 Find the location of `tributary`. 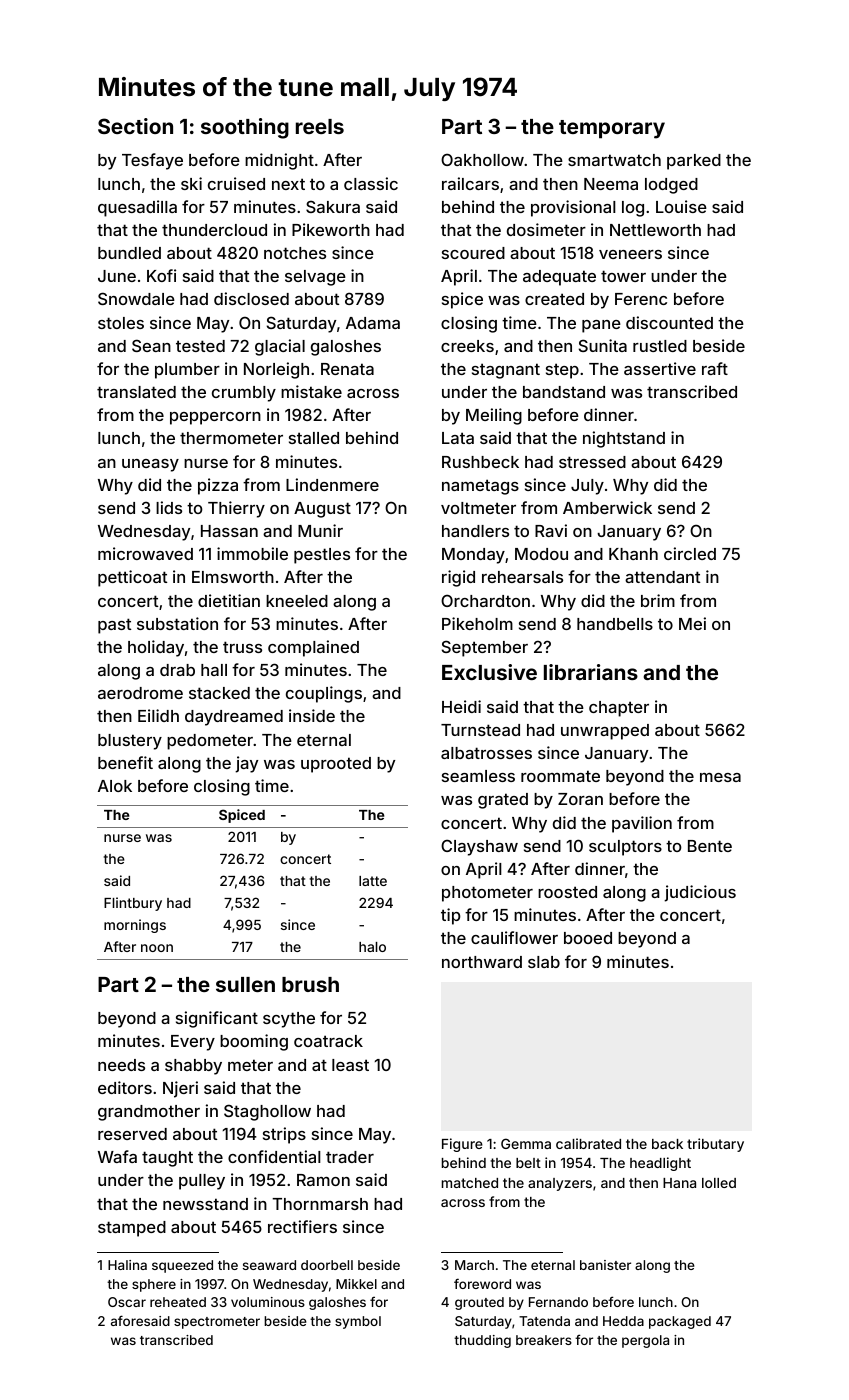

tributary is located at coordinates (715, 1145).
